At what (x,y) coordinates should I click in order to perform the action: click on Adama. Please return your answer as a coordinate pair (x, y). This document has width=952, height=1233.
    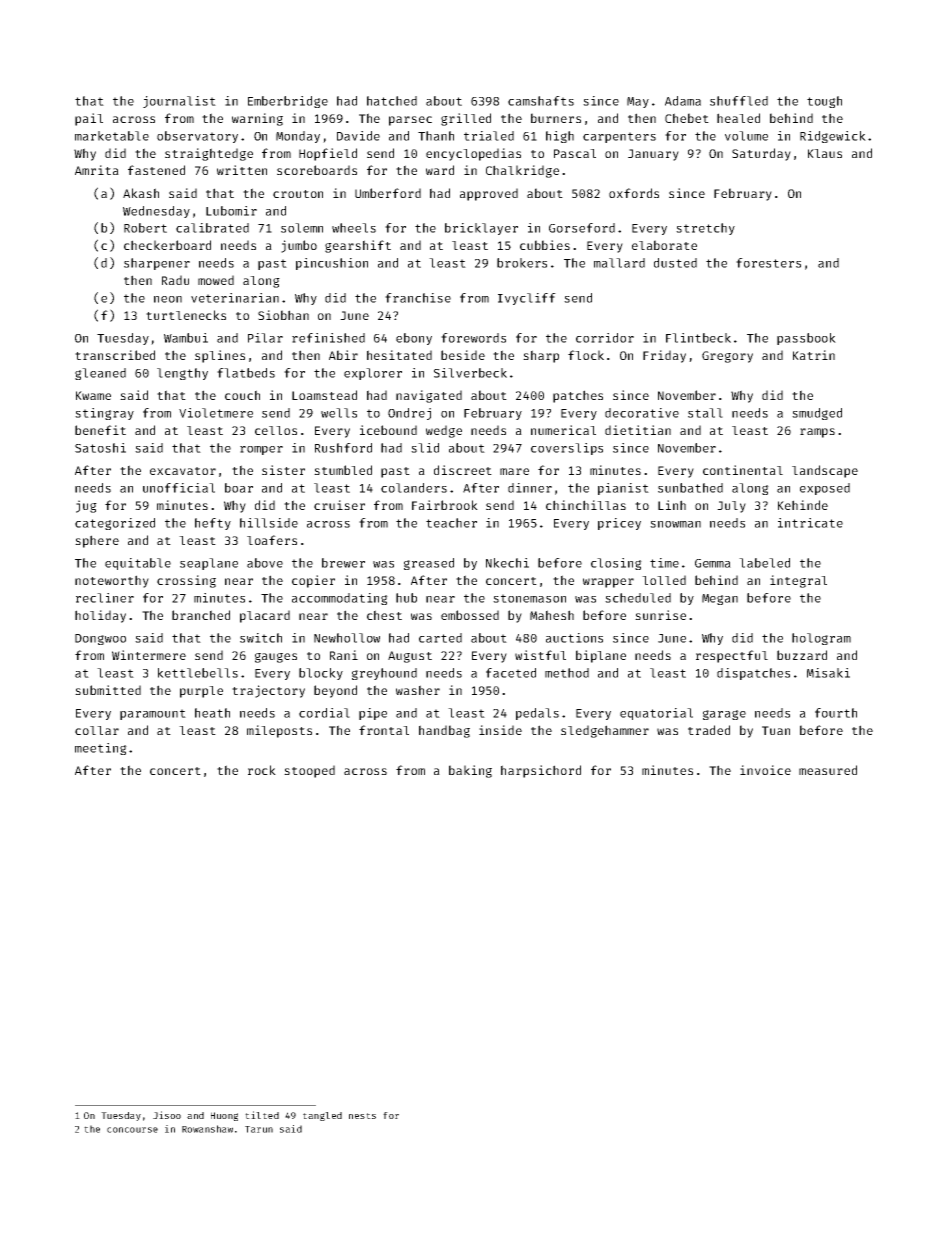
    Looking at the image, I should click on (683, 101).
